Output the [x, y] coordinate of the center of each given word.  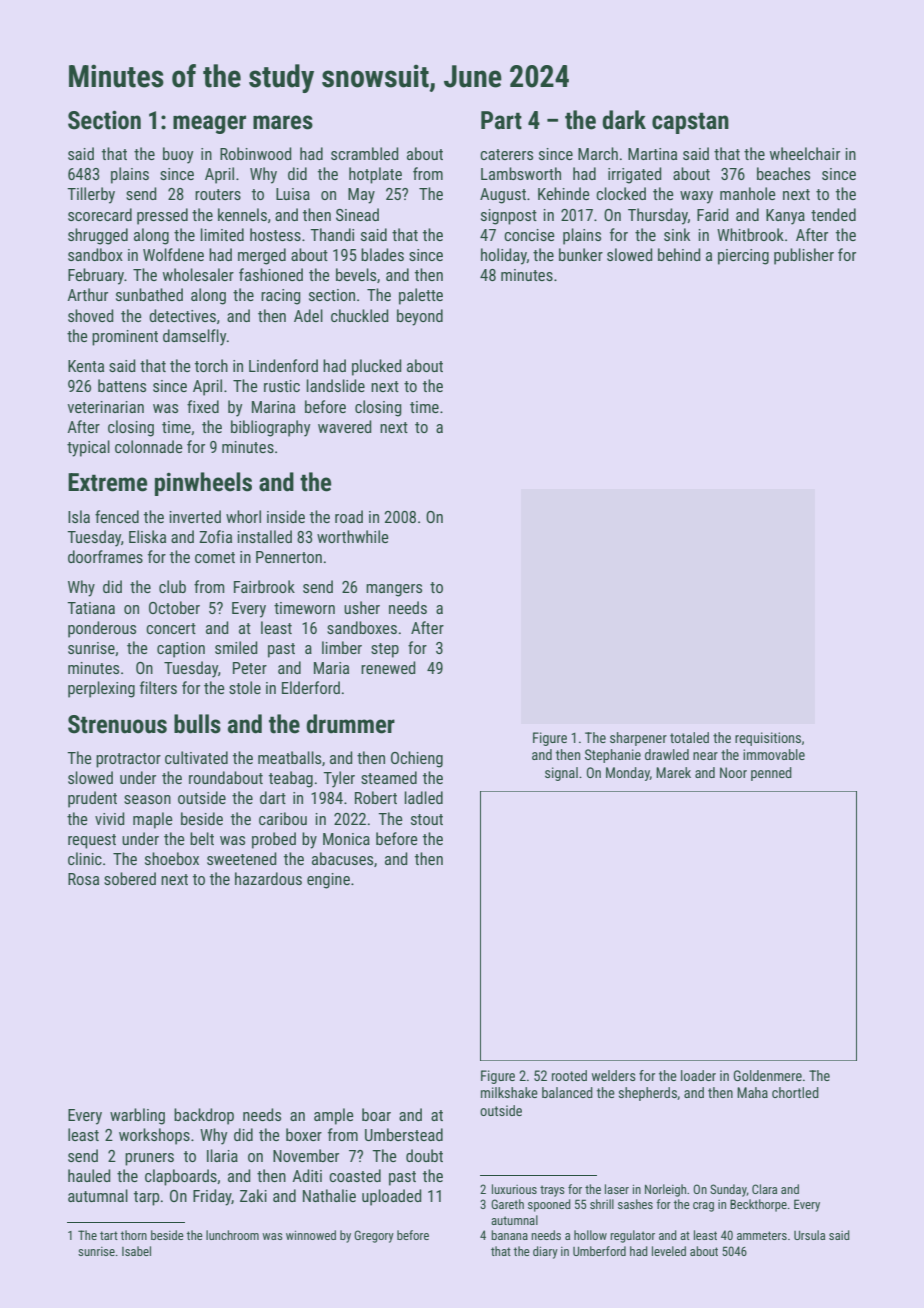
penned [771, 774]
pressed [162, 216]
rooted [569, 1075]
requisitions [768, 739]
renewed [388, 667]
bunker [581, 254]
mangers [394, 590]
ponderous [102, 629]
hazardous [268, 878]
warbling [137, 1116]
